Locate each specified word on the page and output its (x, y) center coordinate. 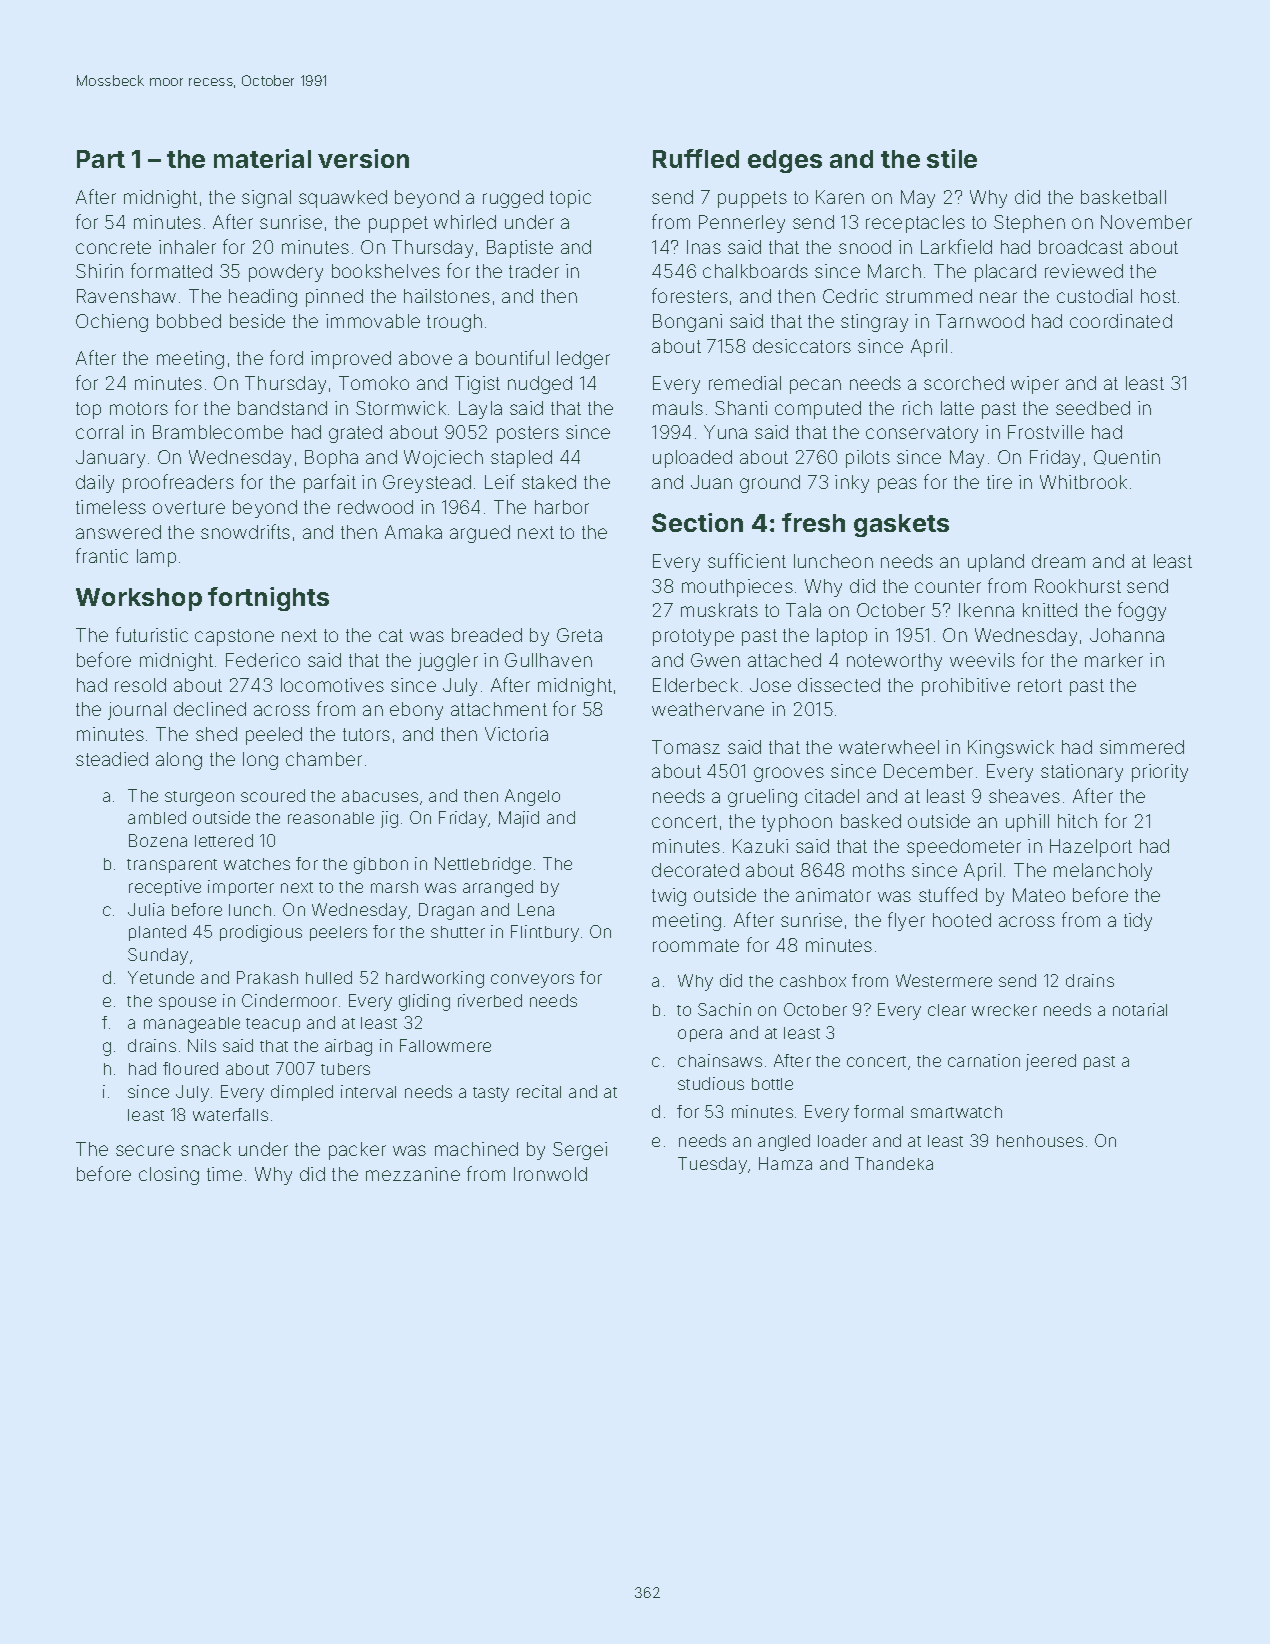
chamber (324, 759)
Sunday (158, 956)
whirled (465, 222)
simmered (1142, 747)
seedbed (1093, 408)
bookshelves (386, 271)
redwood (375, 507)
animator (833, 895)
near (998, 297)
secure (145, 1150)
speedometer (964, 848)
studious (711, 1083)
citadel (832, 796)
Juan (711, 482)
